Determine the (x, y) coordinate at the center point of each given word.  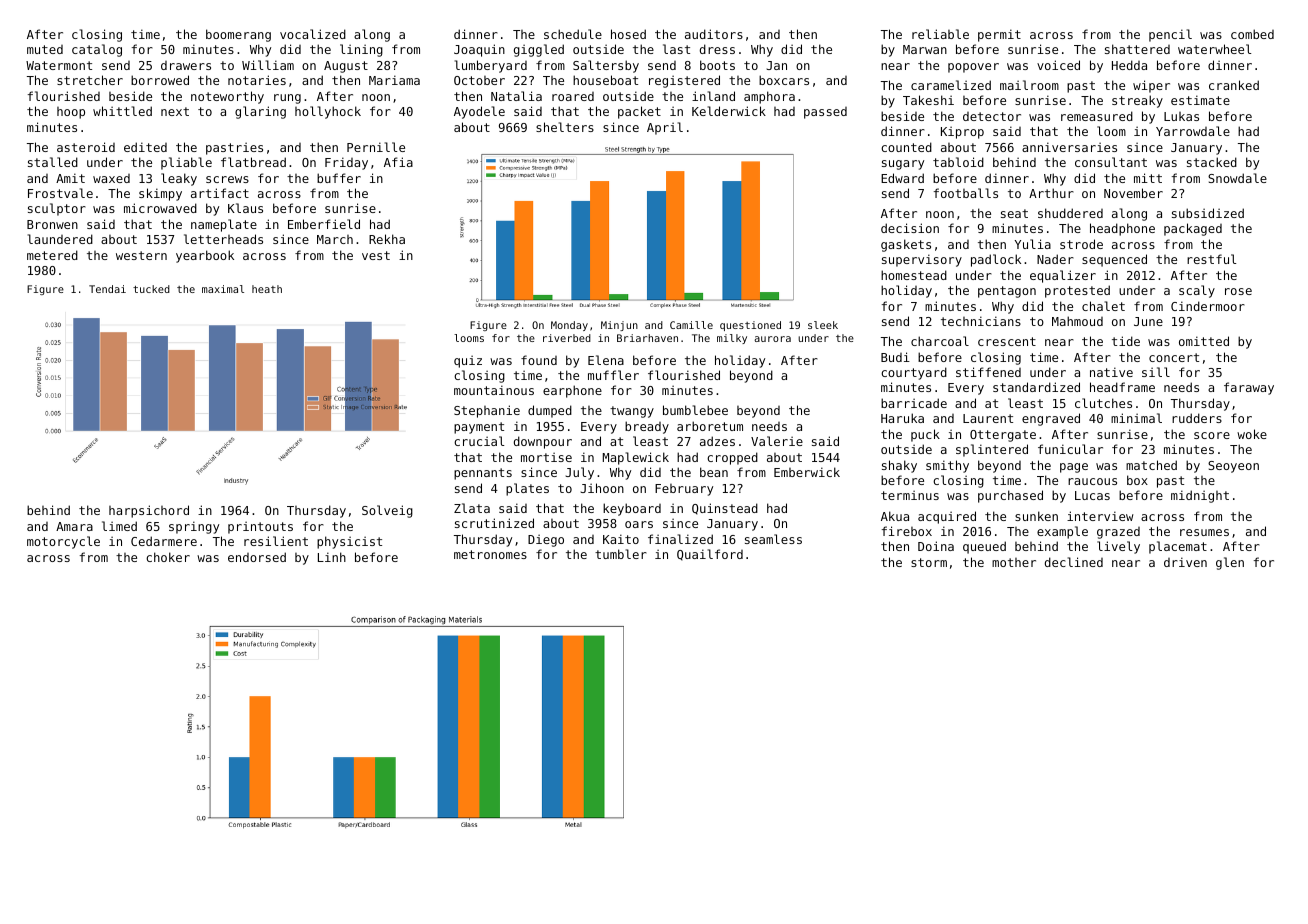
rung (287, 99)
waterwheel (1214, 49)
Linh (332, 557)
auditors (714, 34)
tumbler (621, 554)
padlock (996, 260)
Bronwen (52, 224)
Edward (902, 178)
